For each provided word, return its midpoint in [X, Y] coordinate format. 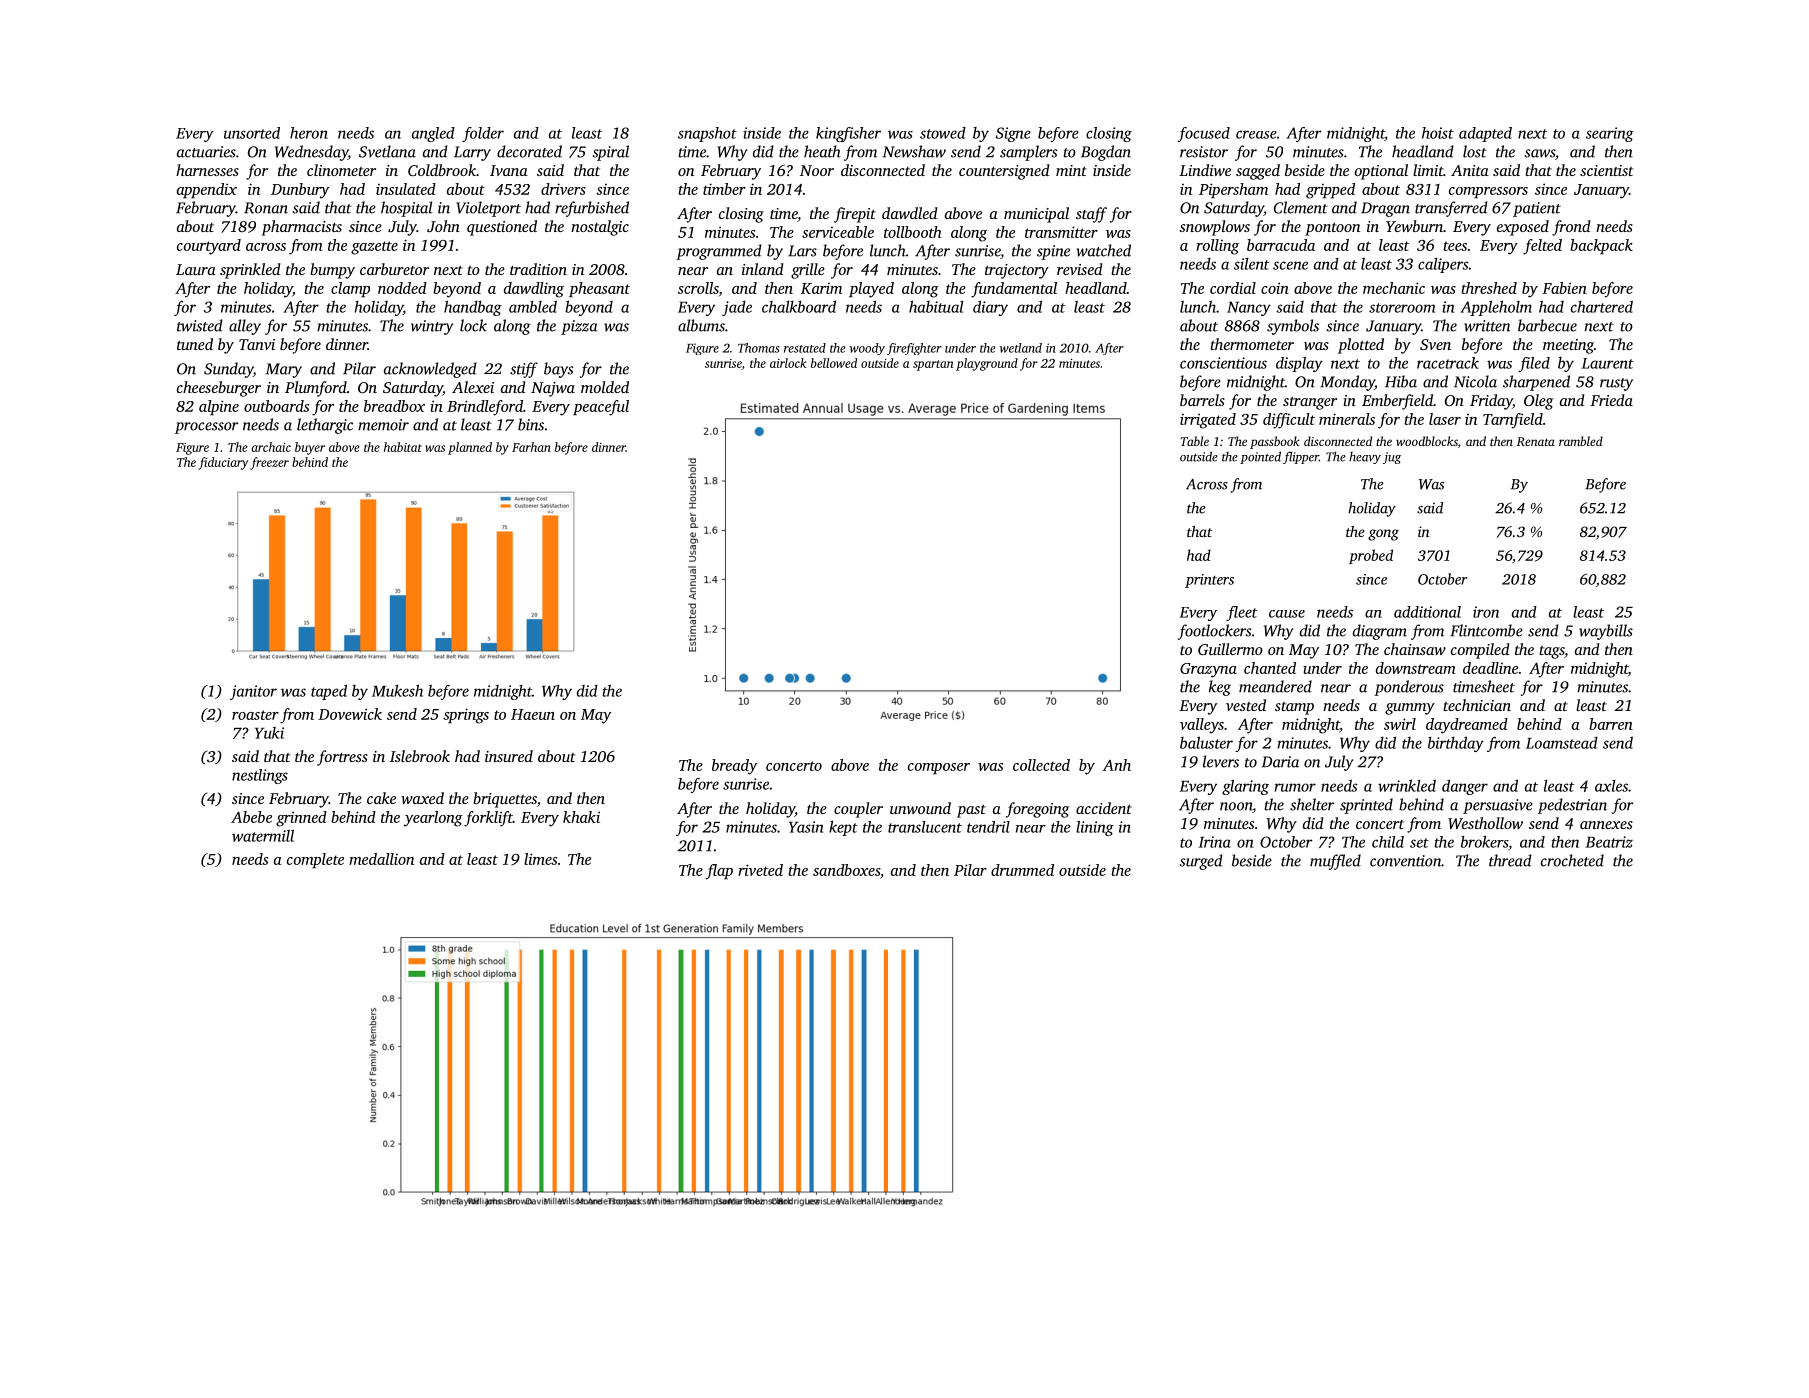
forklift [488, 819]
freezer [269, 463]
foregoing [1037, 810]
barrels [1202, 400]
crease [1256, 134]
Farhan [531, 447]
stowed [943, 133]
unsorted [252, 133]
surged [1201, 862]
